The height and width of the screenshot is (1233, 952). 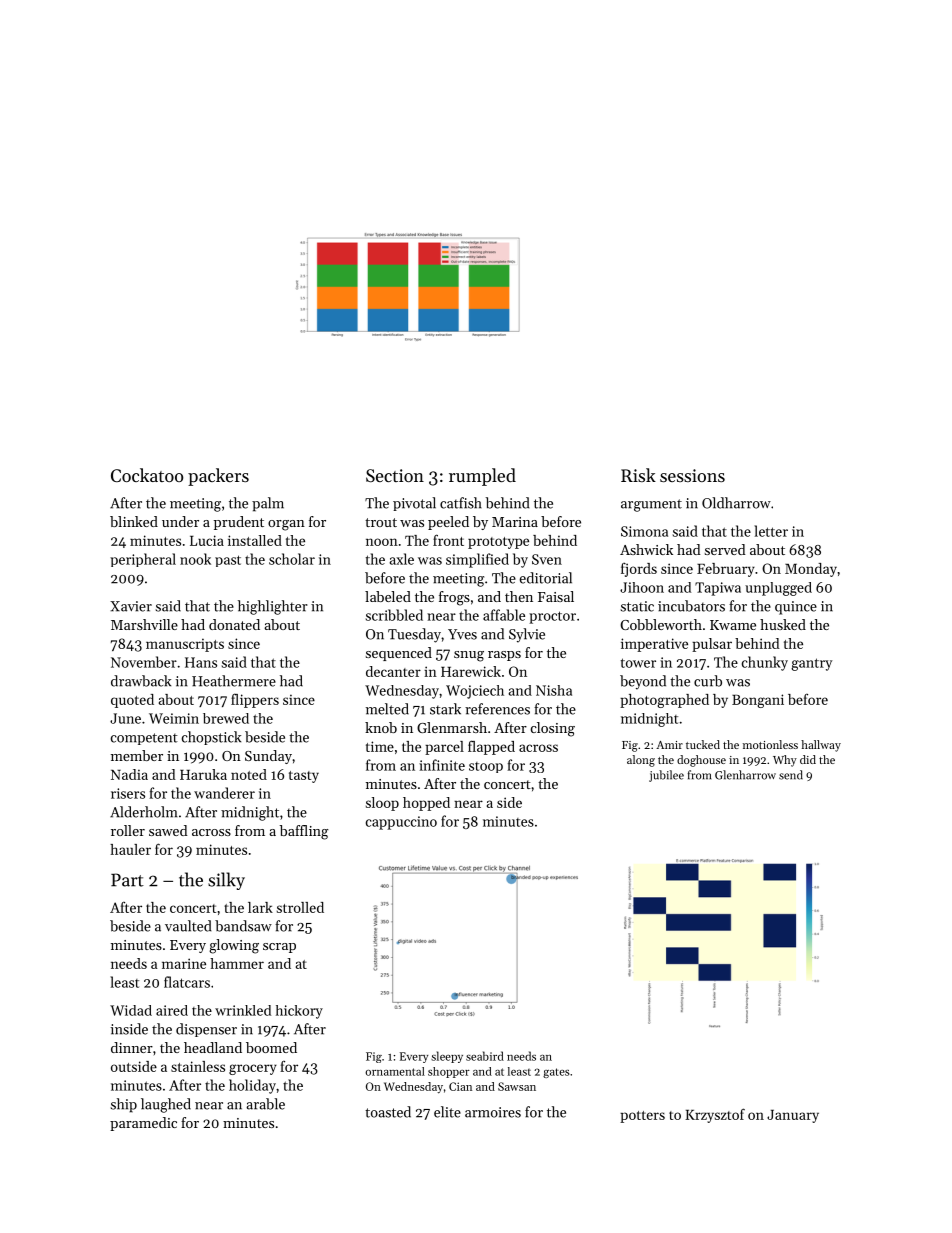 I want to click on cappuccino, so click(x=401, y=823).
